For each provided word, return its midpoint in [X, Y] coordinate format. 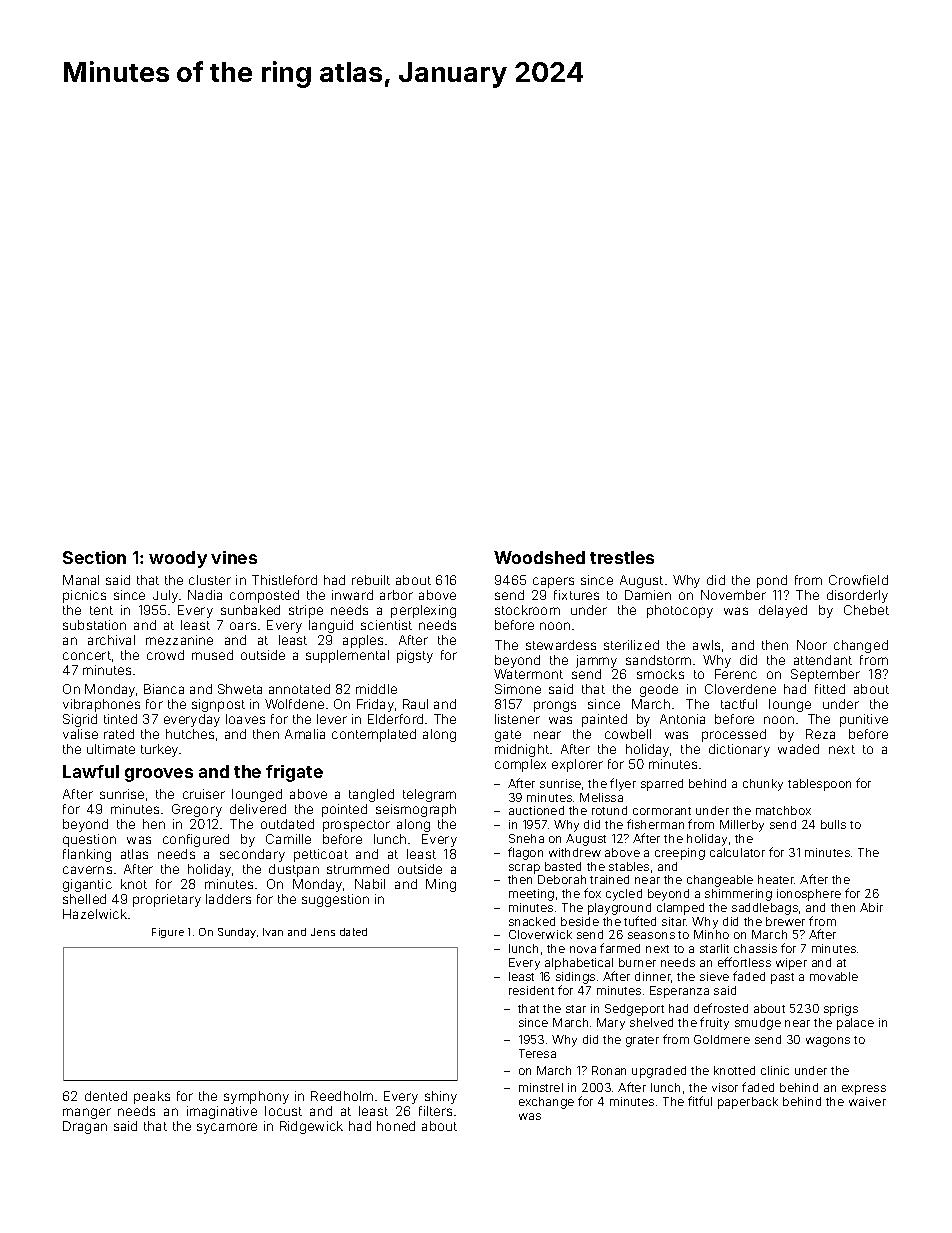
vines [234, 557]
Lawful [91, 771]
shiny [441, 1097]
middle [376, 689]
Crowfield [858, 580]
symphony [256, 1097]
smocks [660, 674]
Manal [81, 580]
